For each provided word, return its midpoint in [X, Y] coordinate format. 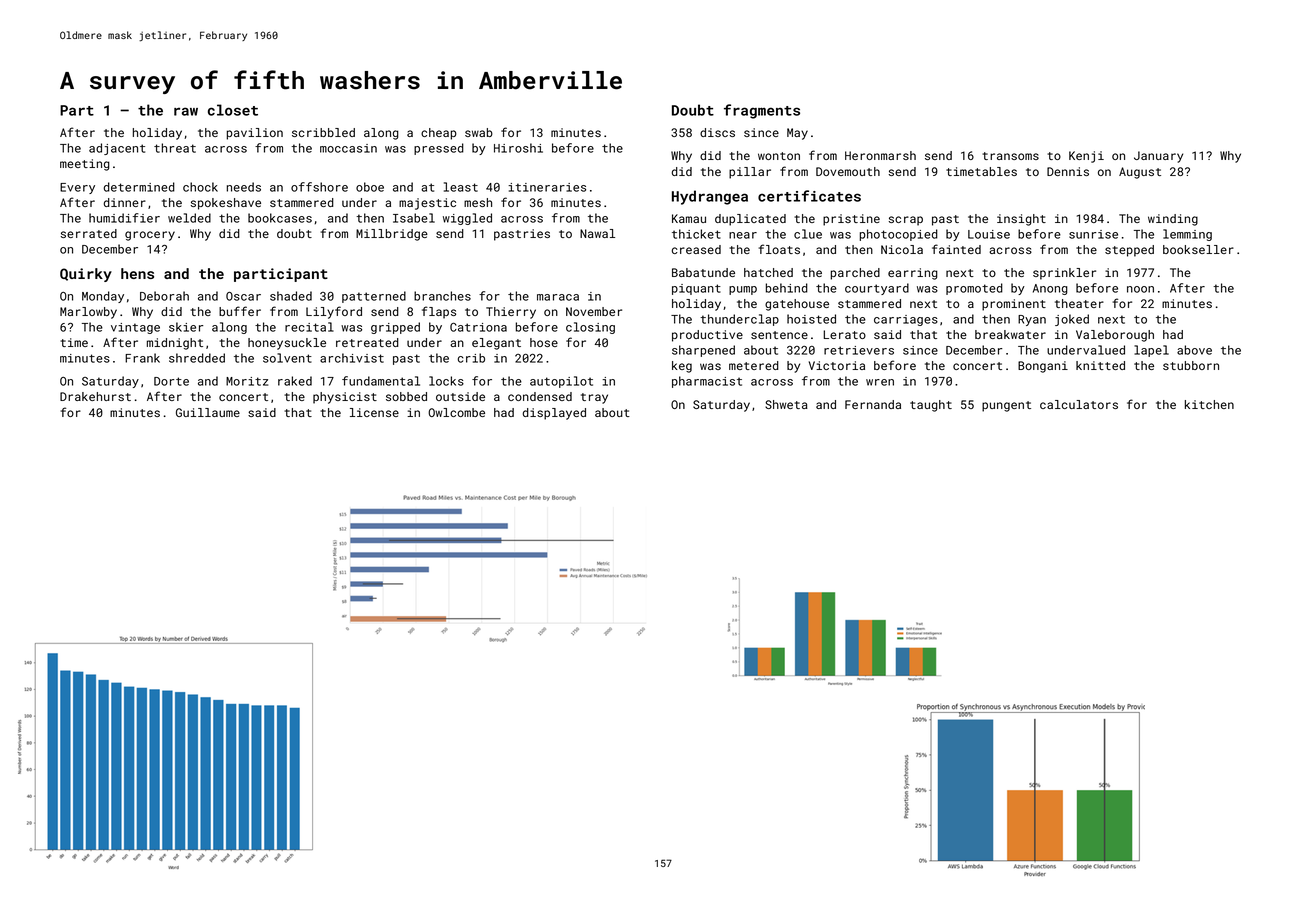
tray [594, 398]
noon [1140, 289]
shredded [197, 358]
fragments [762, 111]
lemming [1187, 235]
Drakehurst [95, 396]
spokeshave [226, 204]
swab [479, 132]
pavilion [254, 134]
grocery [150, 236]
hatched [768, 272]
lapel [1151, 351]
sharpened [703, 351]
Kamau [689, 218]
